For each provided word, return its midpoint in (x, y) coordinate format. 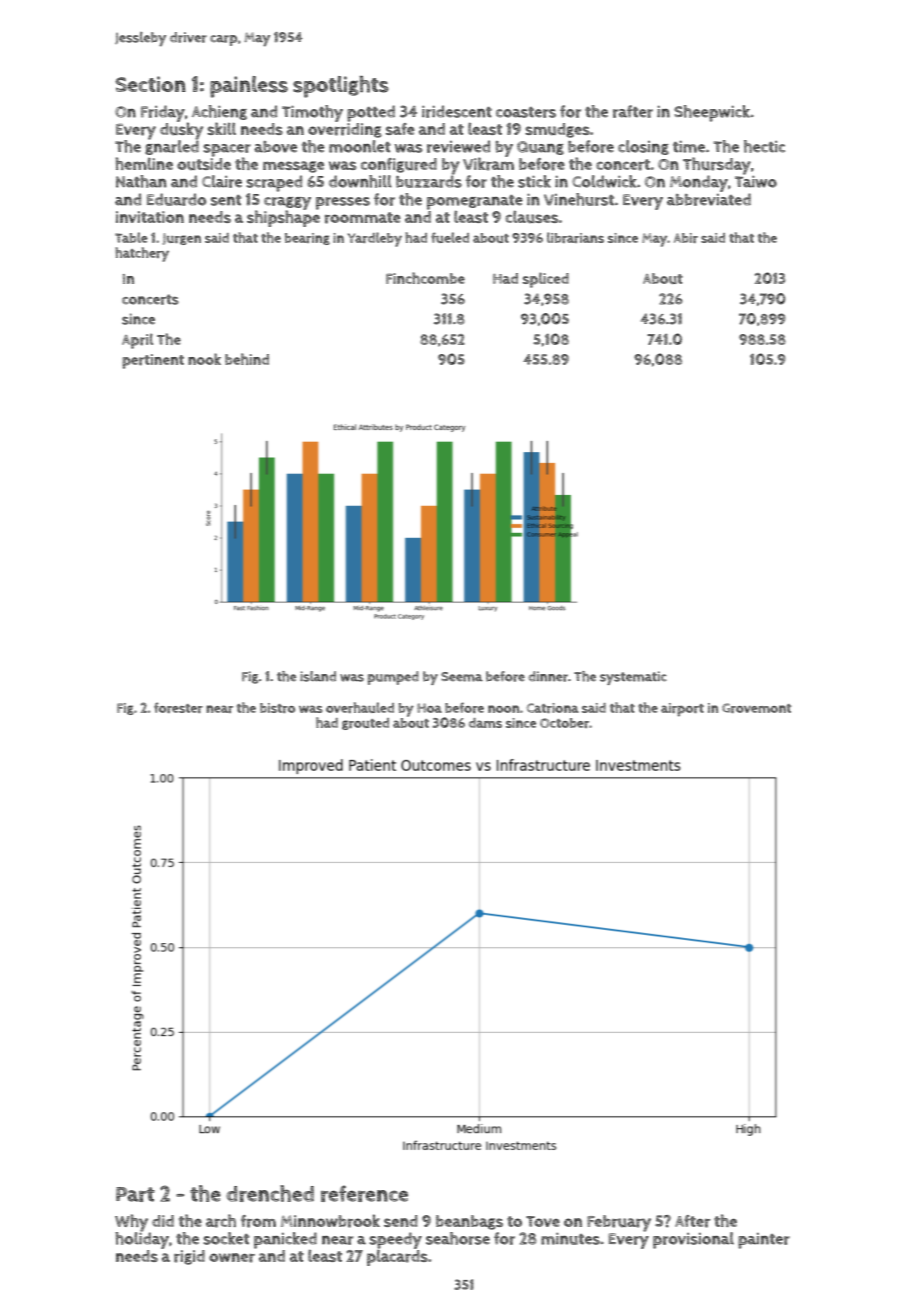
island (318, 676)
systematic (633, 678)
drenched (270, 1193)
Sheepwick (712, 113)
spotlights (340, 87)
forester (178, 707)
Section (150, 84)
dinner (548, 676)
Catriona (552, 708)
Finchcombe (425, 278)
